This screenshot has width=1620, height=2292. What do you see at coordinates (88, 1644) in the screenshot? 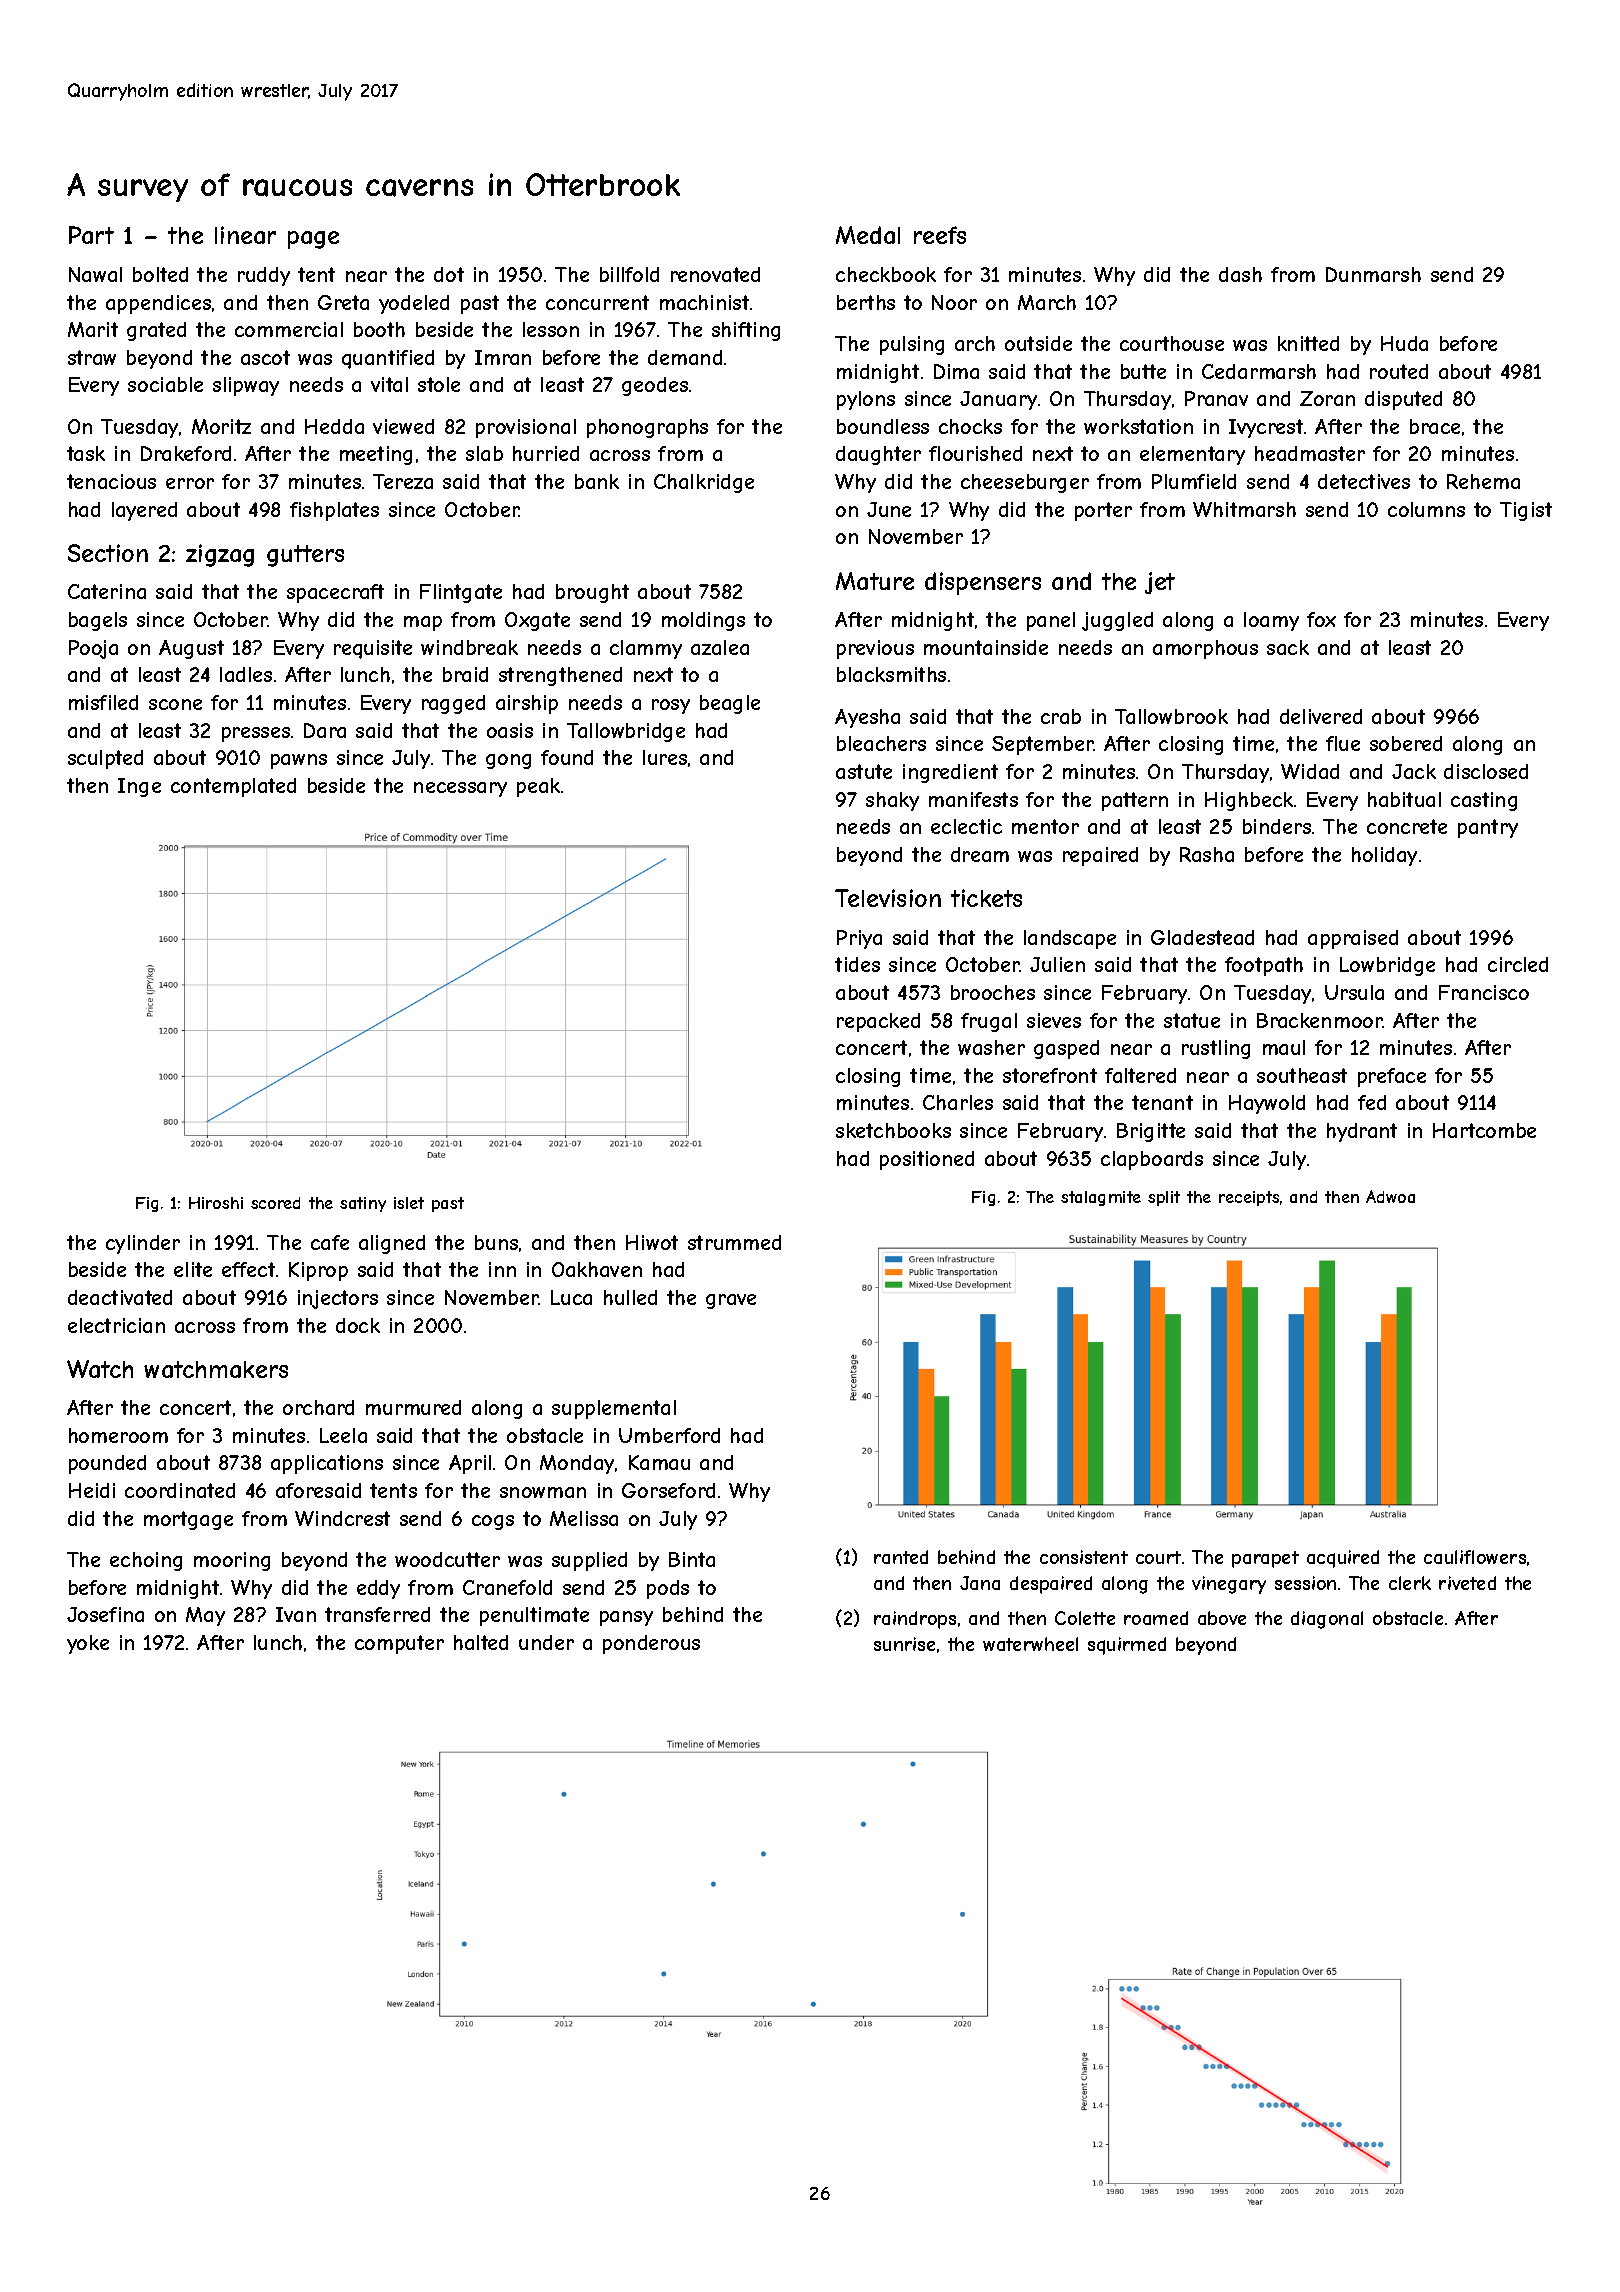
I see `yoke` at bounding box center [88, 1644].
